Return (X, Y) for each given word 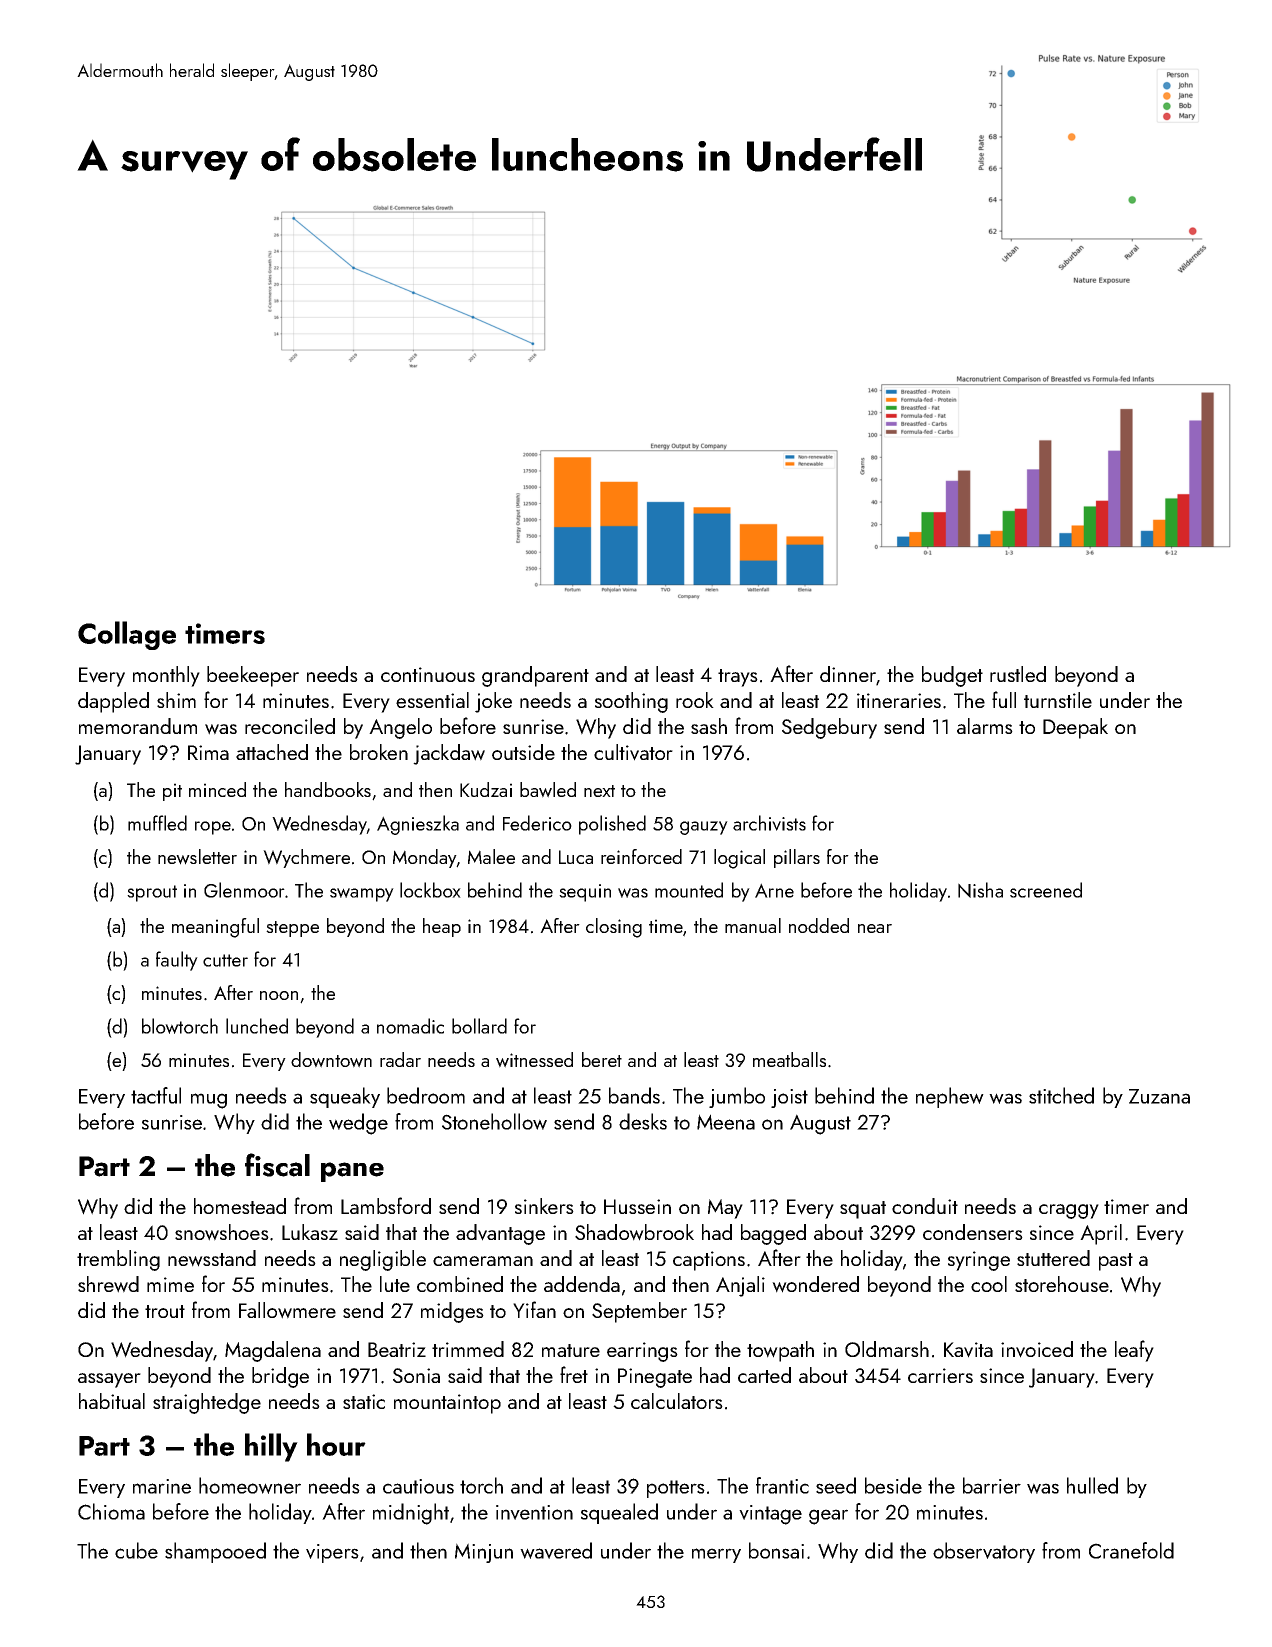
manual (753, 925)
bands (634, 1095)
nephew (950, 1097)
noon (279, 995)
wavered (556, 1550)
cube (136, 1550)
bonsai (776, 1550)
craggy (1069, 1211)
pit (172, 792)
